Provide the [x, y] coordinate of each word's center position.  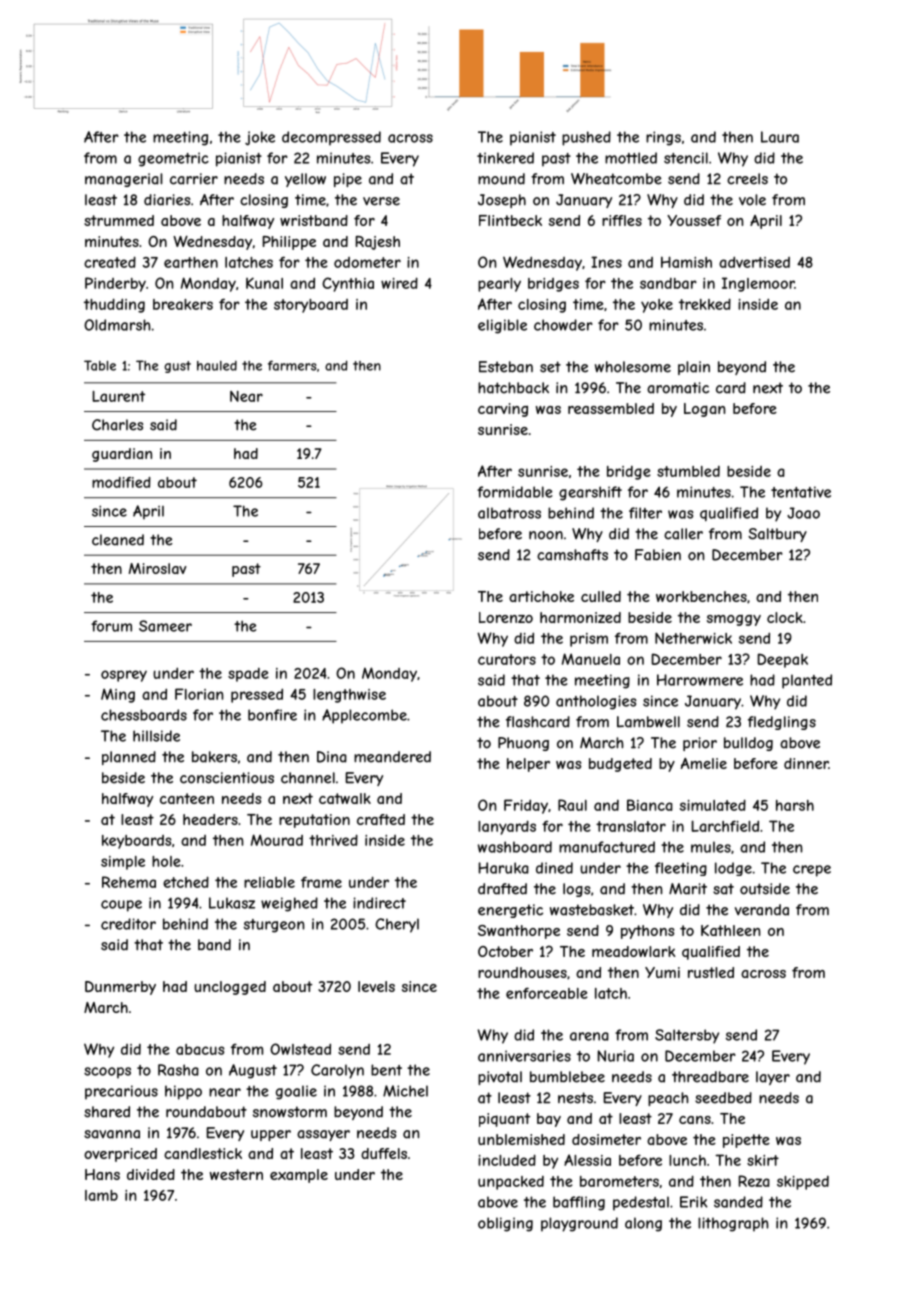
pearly [499, 285]
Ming [118, 695]
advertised [754, 262]
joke [260, 138]
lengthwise [349, 696]
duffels [384, 1153]
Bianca [650, 805]
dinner [806, 763]
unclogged [230, 988]
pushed [586, 138]
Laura [780, 137]
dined [554, 868]
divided [151, 1174]
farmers [292, 365]
